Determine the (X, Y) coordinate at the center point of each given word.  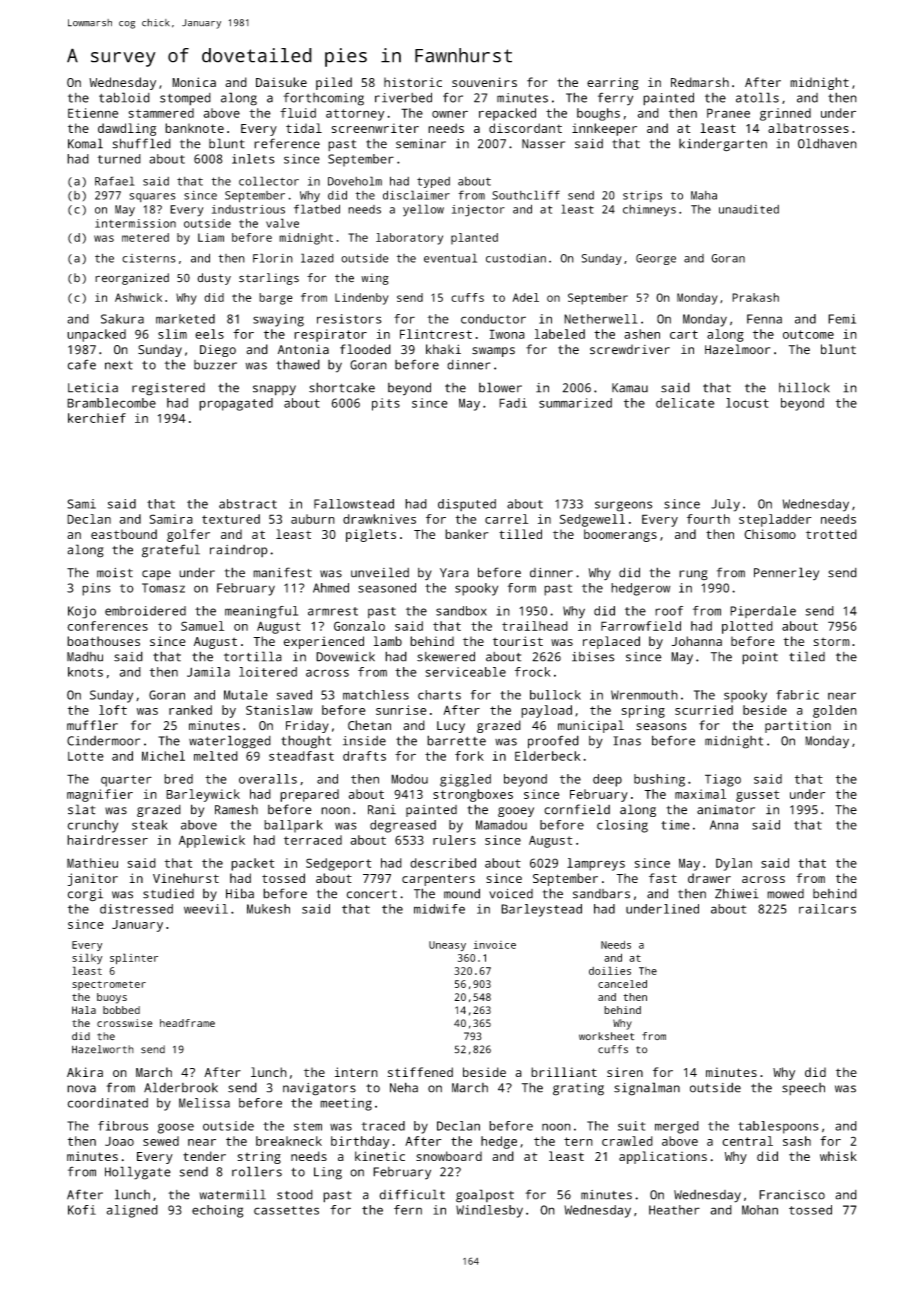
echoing (217, 1211)
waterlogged (230, 742)
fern (408, 1210)
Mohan (760, 1210)
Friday (307, 726)
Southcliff (526, 195)
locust (747, 403)
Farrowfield (641, 626)
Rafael (115, 181)
